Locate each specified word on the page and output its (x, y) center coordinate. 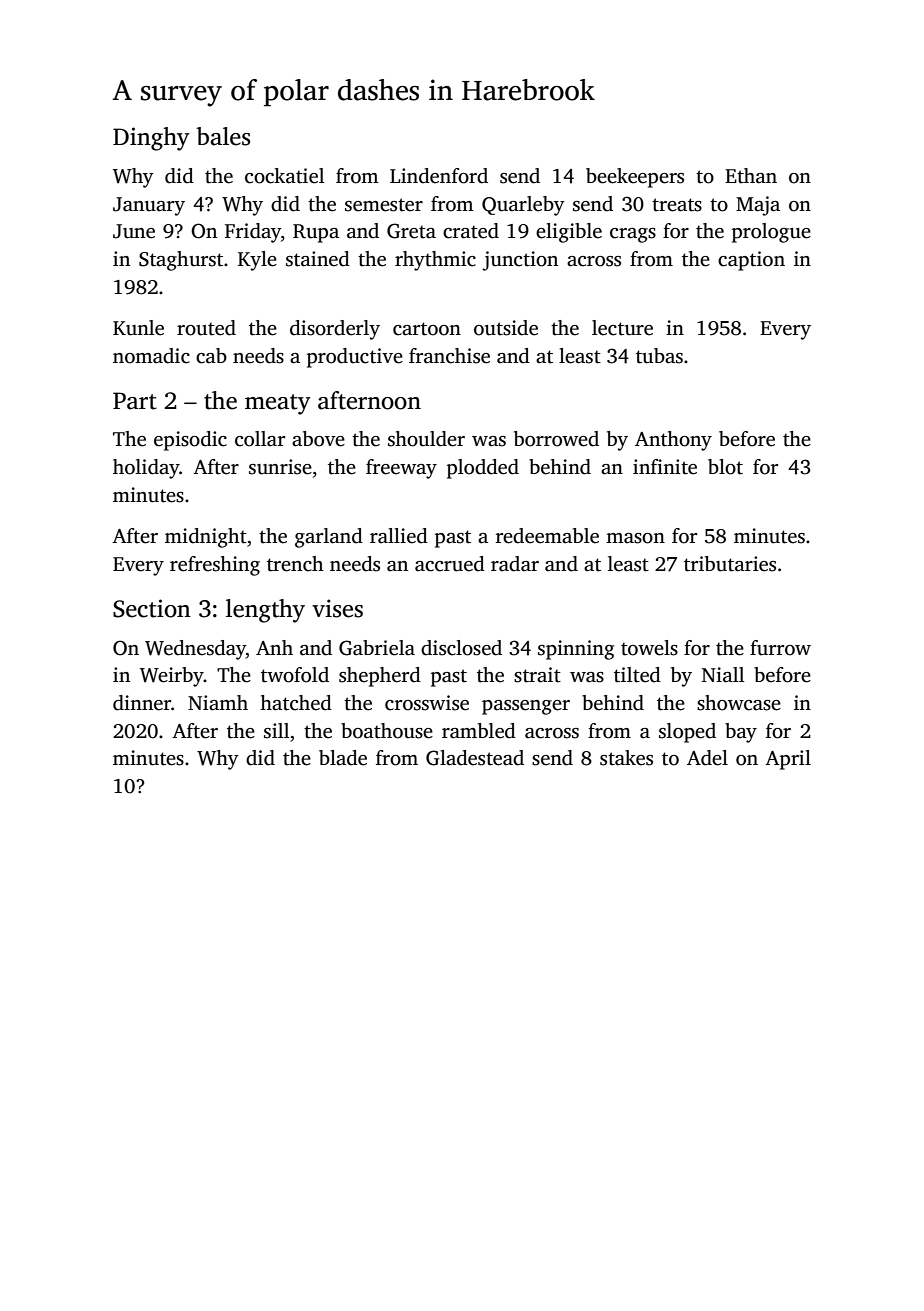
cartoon (427, 329)
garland (329, 538)
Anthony (673, 441)
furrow (780, 648)
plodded (483, 469)
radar (515, 564)
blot (725, 467)
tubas (659, 356)
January (149, 206)
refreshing (215, 566)
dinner (142, 703)
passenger (526, 707)
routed (206, 328)
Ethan (751, 176)
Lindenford (439, 176)
